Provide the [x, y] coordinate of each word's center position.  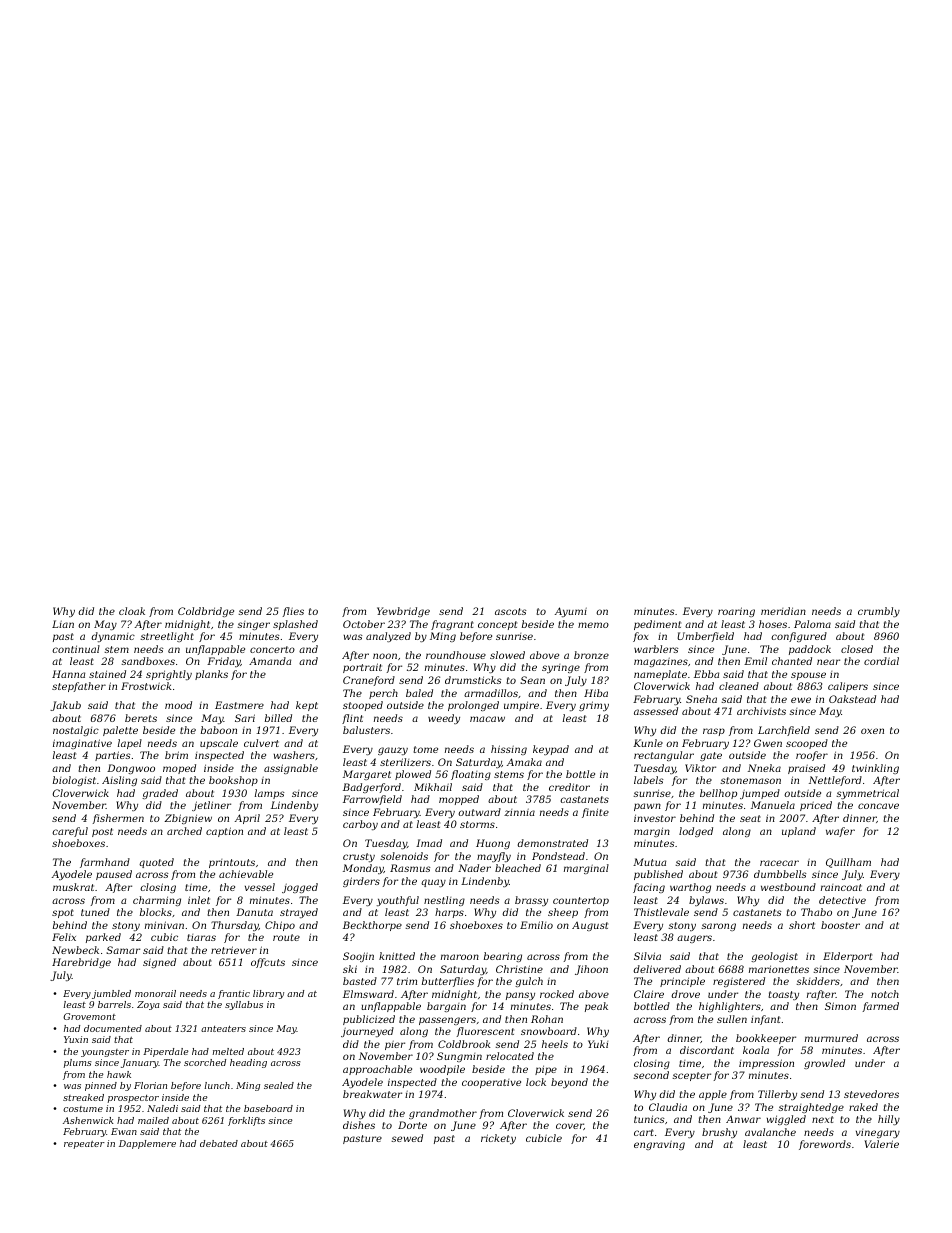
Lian [63, 624]
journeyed [367, 1032]
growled [824, 1064]
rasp [714, 732]
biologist [74, 781]
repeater [84, 1145]
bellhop [718, 794]
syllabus [244, 1005]
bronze [591, 655]
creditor [569, 787]
